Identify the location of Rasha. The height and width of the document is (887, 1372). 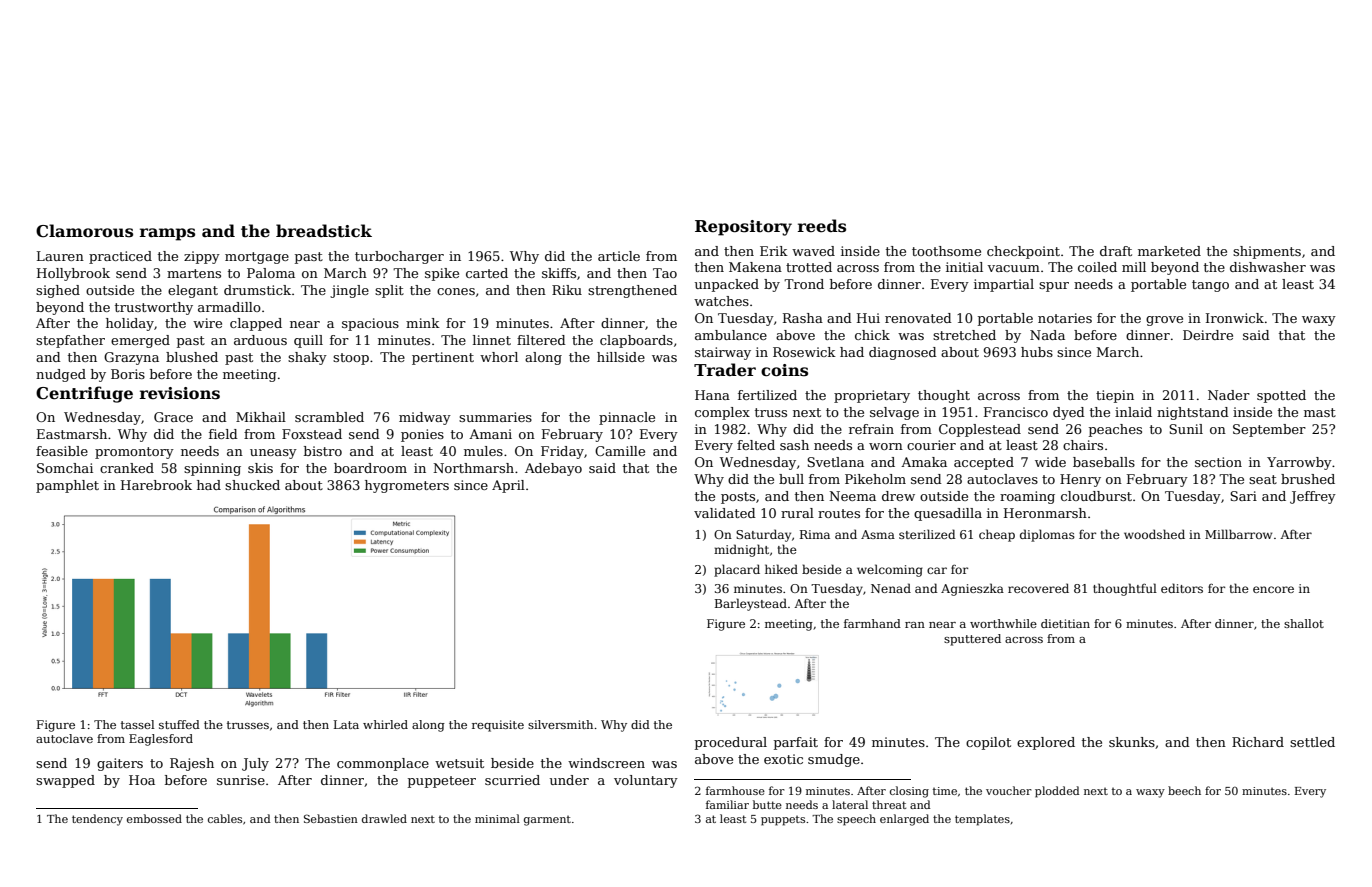
(803, 318).
